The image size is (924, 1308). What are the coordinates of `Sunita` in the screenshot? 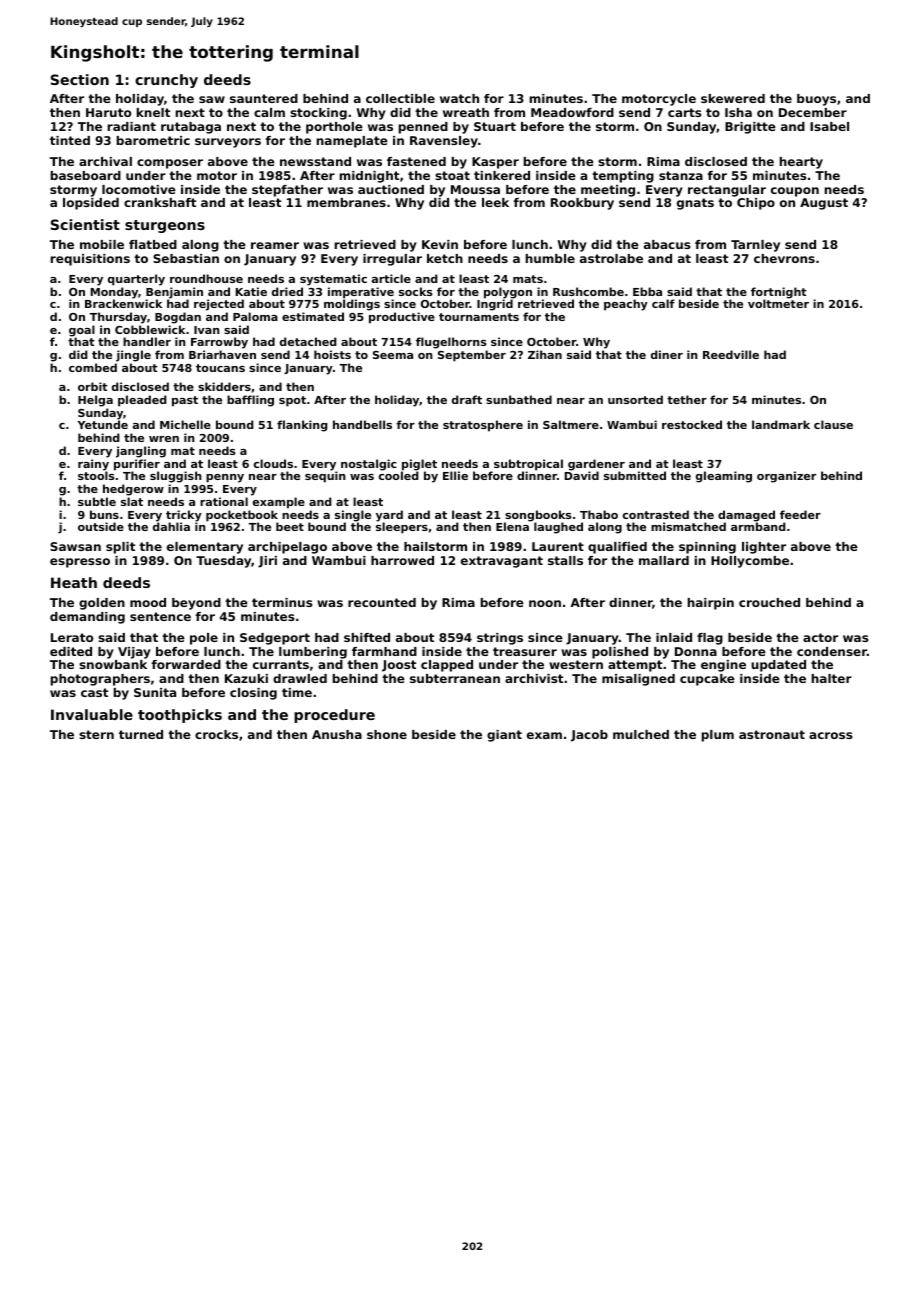 It's located at (155, 692).
